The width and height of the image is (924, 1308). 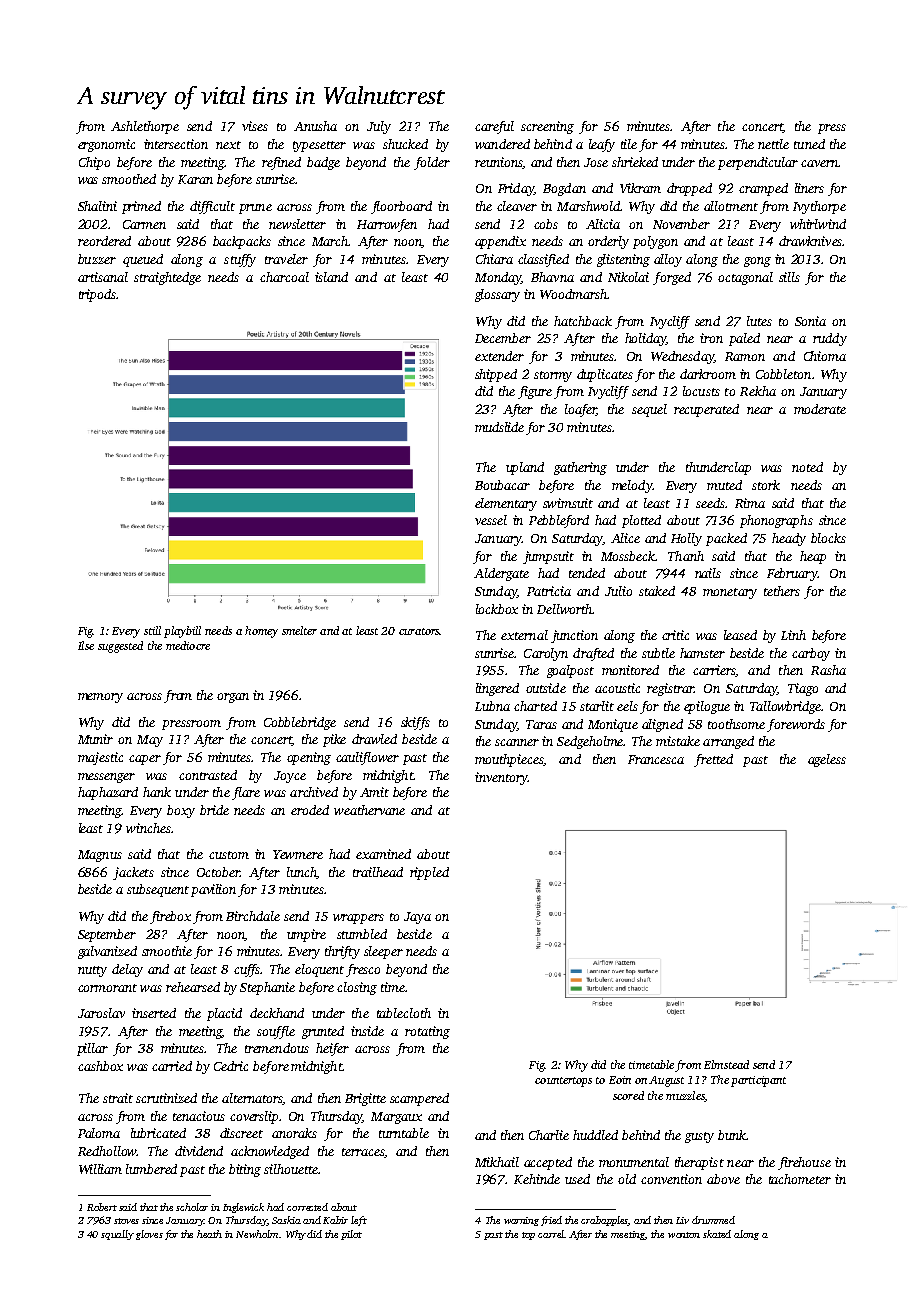 I want to click on curators, so click(x=419, y=631).
